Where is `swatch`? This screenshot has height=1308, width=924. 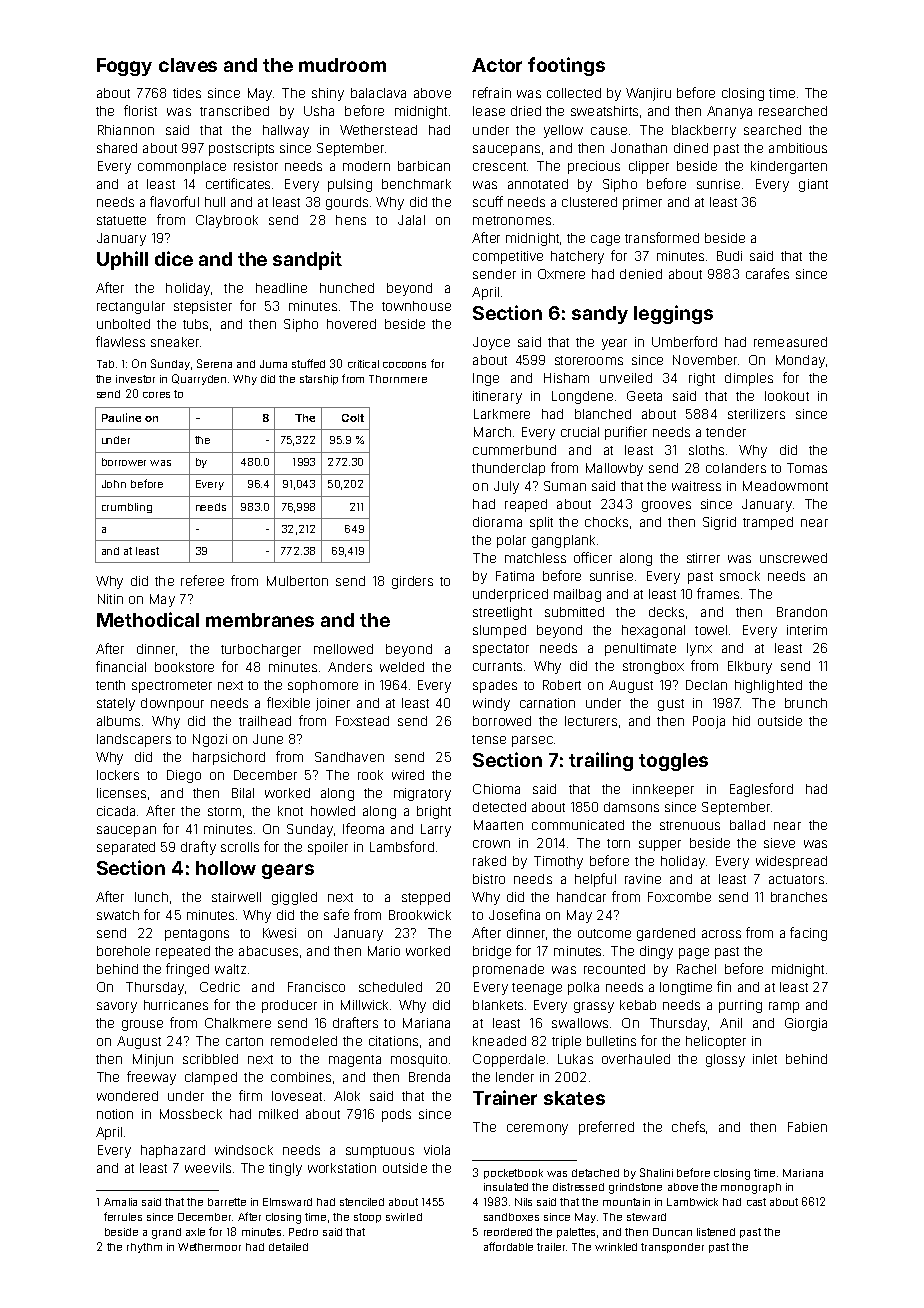 swatch is located at coordinates (118, 915).
